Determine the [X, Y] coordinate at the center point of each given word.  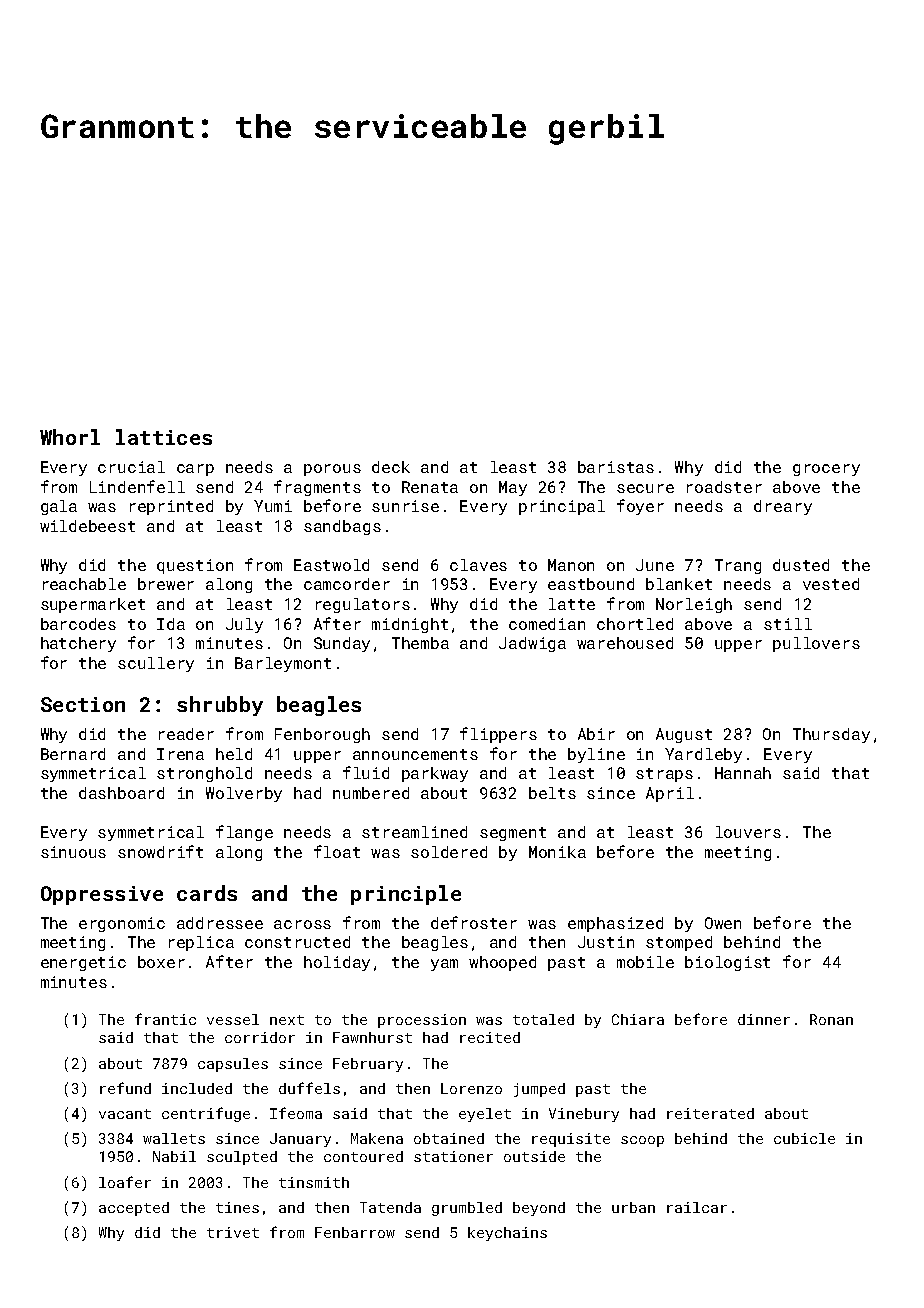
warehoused [625, 643]
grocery [826, 470]
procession [422, 1021]
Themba [420, 643]
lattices [164, 437]
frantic [165, 1019]
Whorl [70, 437]
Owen [723, 923]
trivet [233, 1232]
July [244, 625]
